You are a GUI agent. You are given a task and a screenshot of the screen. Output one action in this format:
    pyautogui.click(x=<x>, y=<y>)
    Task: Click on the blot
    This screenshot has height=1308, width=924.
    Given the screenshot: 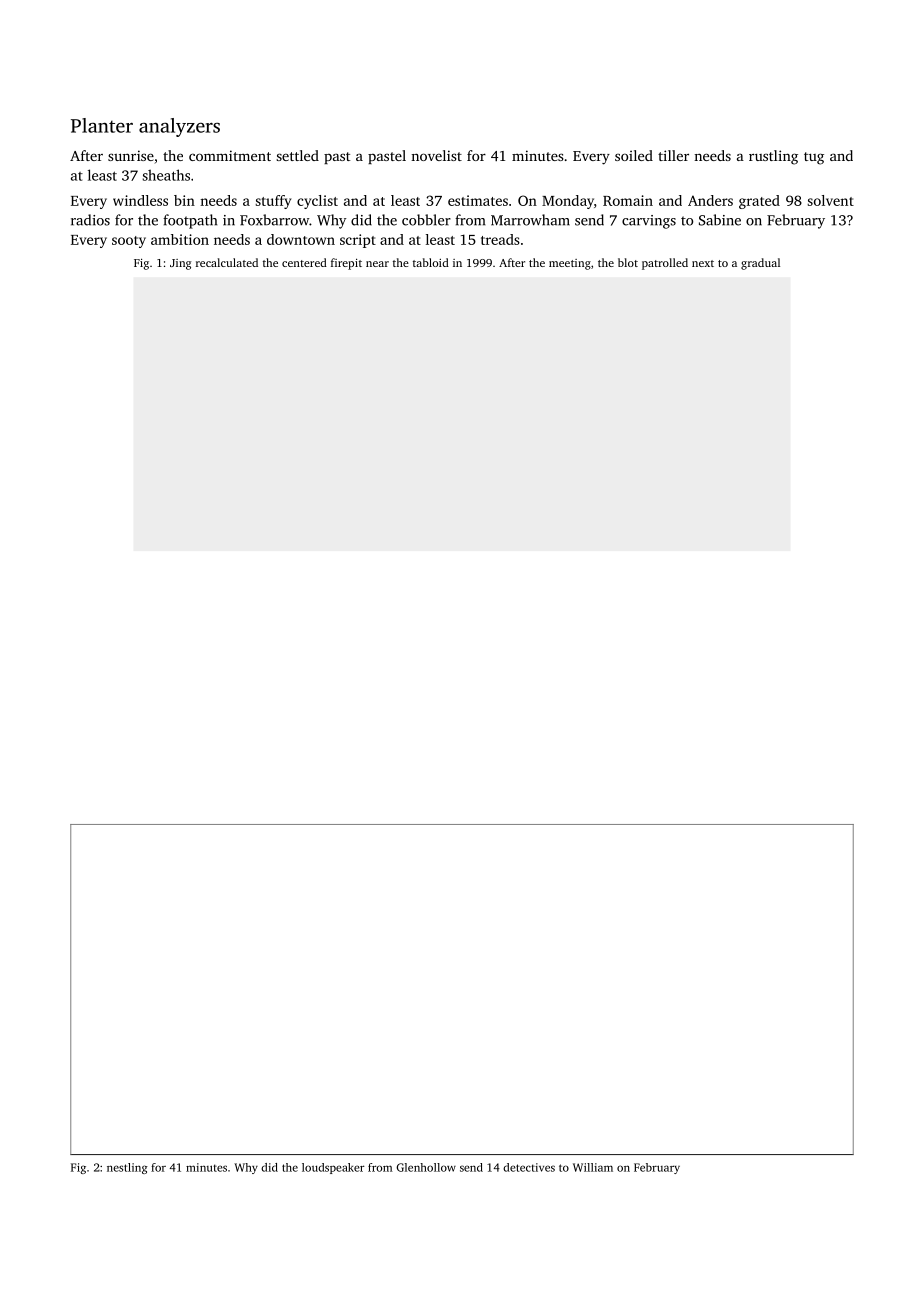 What is the action you would take?
    pyautogui.click(x=628, y=262)
